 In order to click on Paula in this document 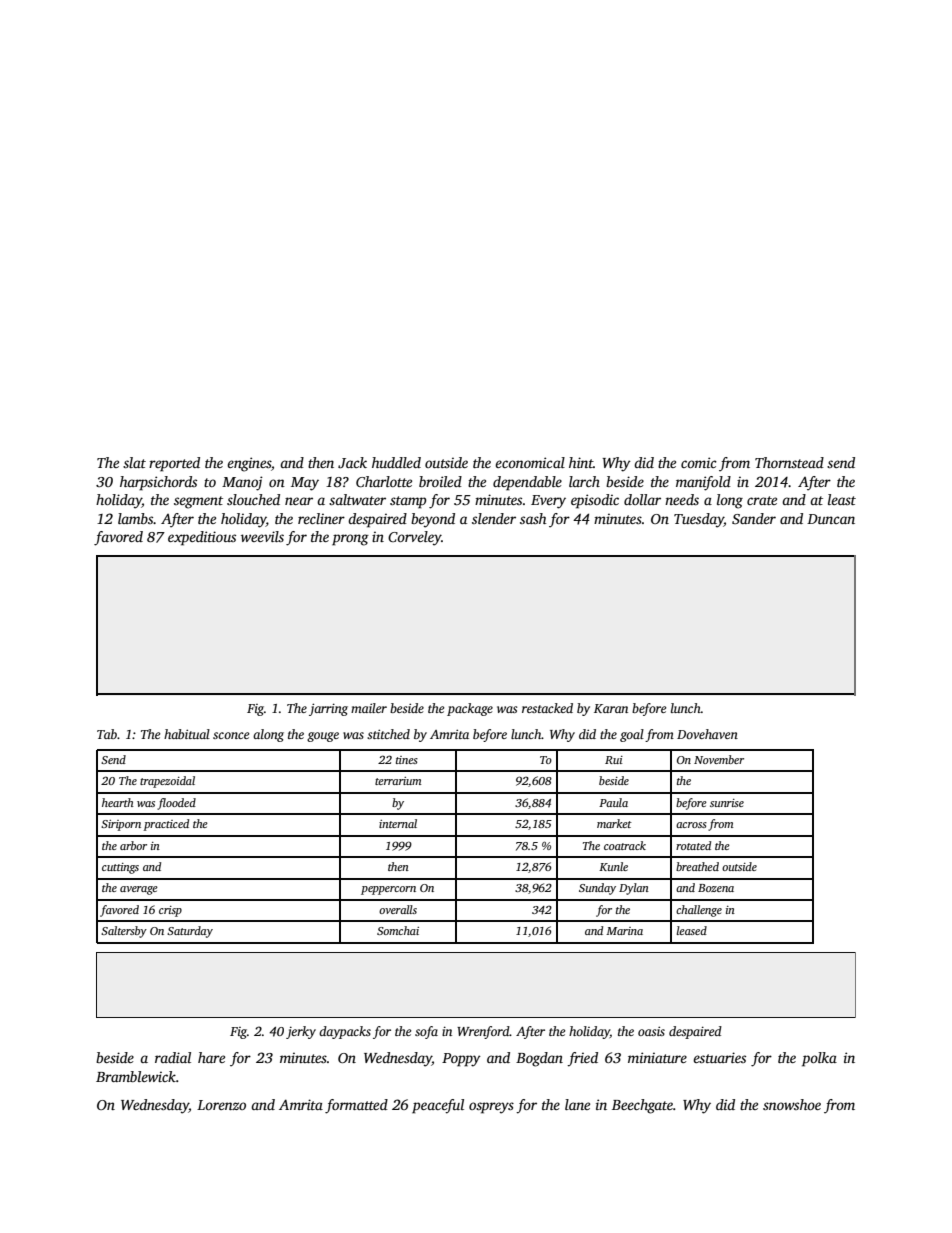, I will do `click(613, 802)`.
